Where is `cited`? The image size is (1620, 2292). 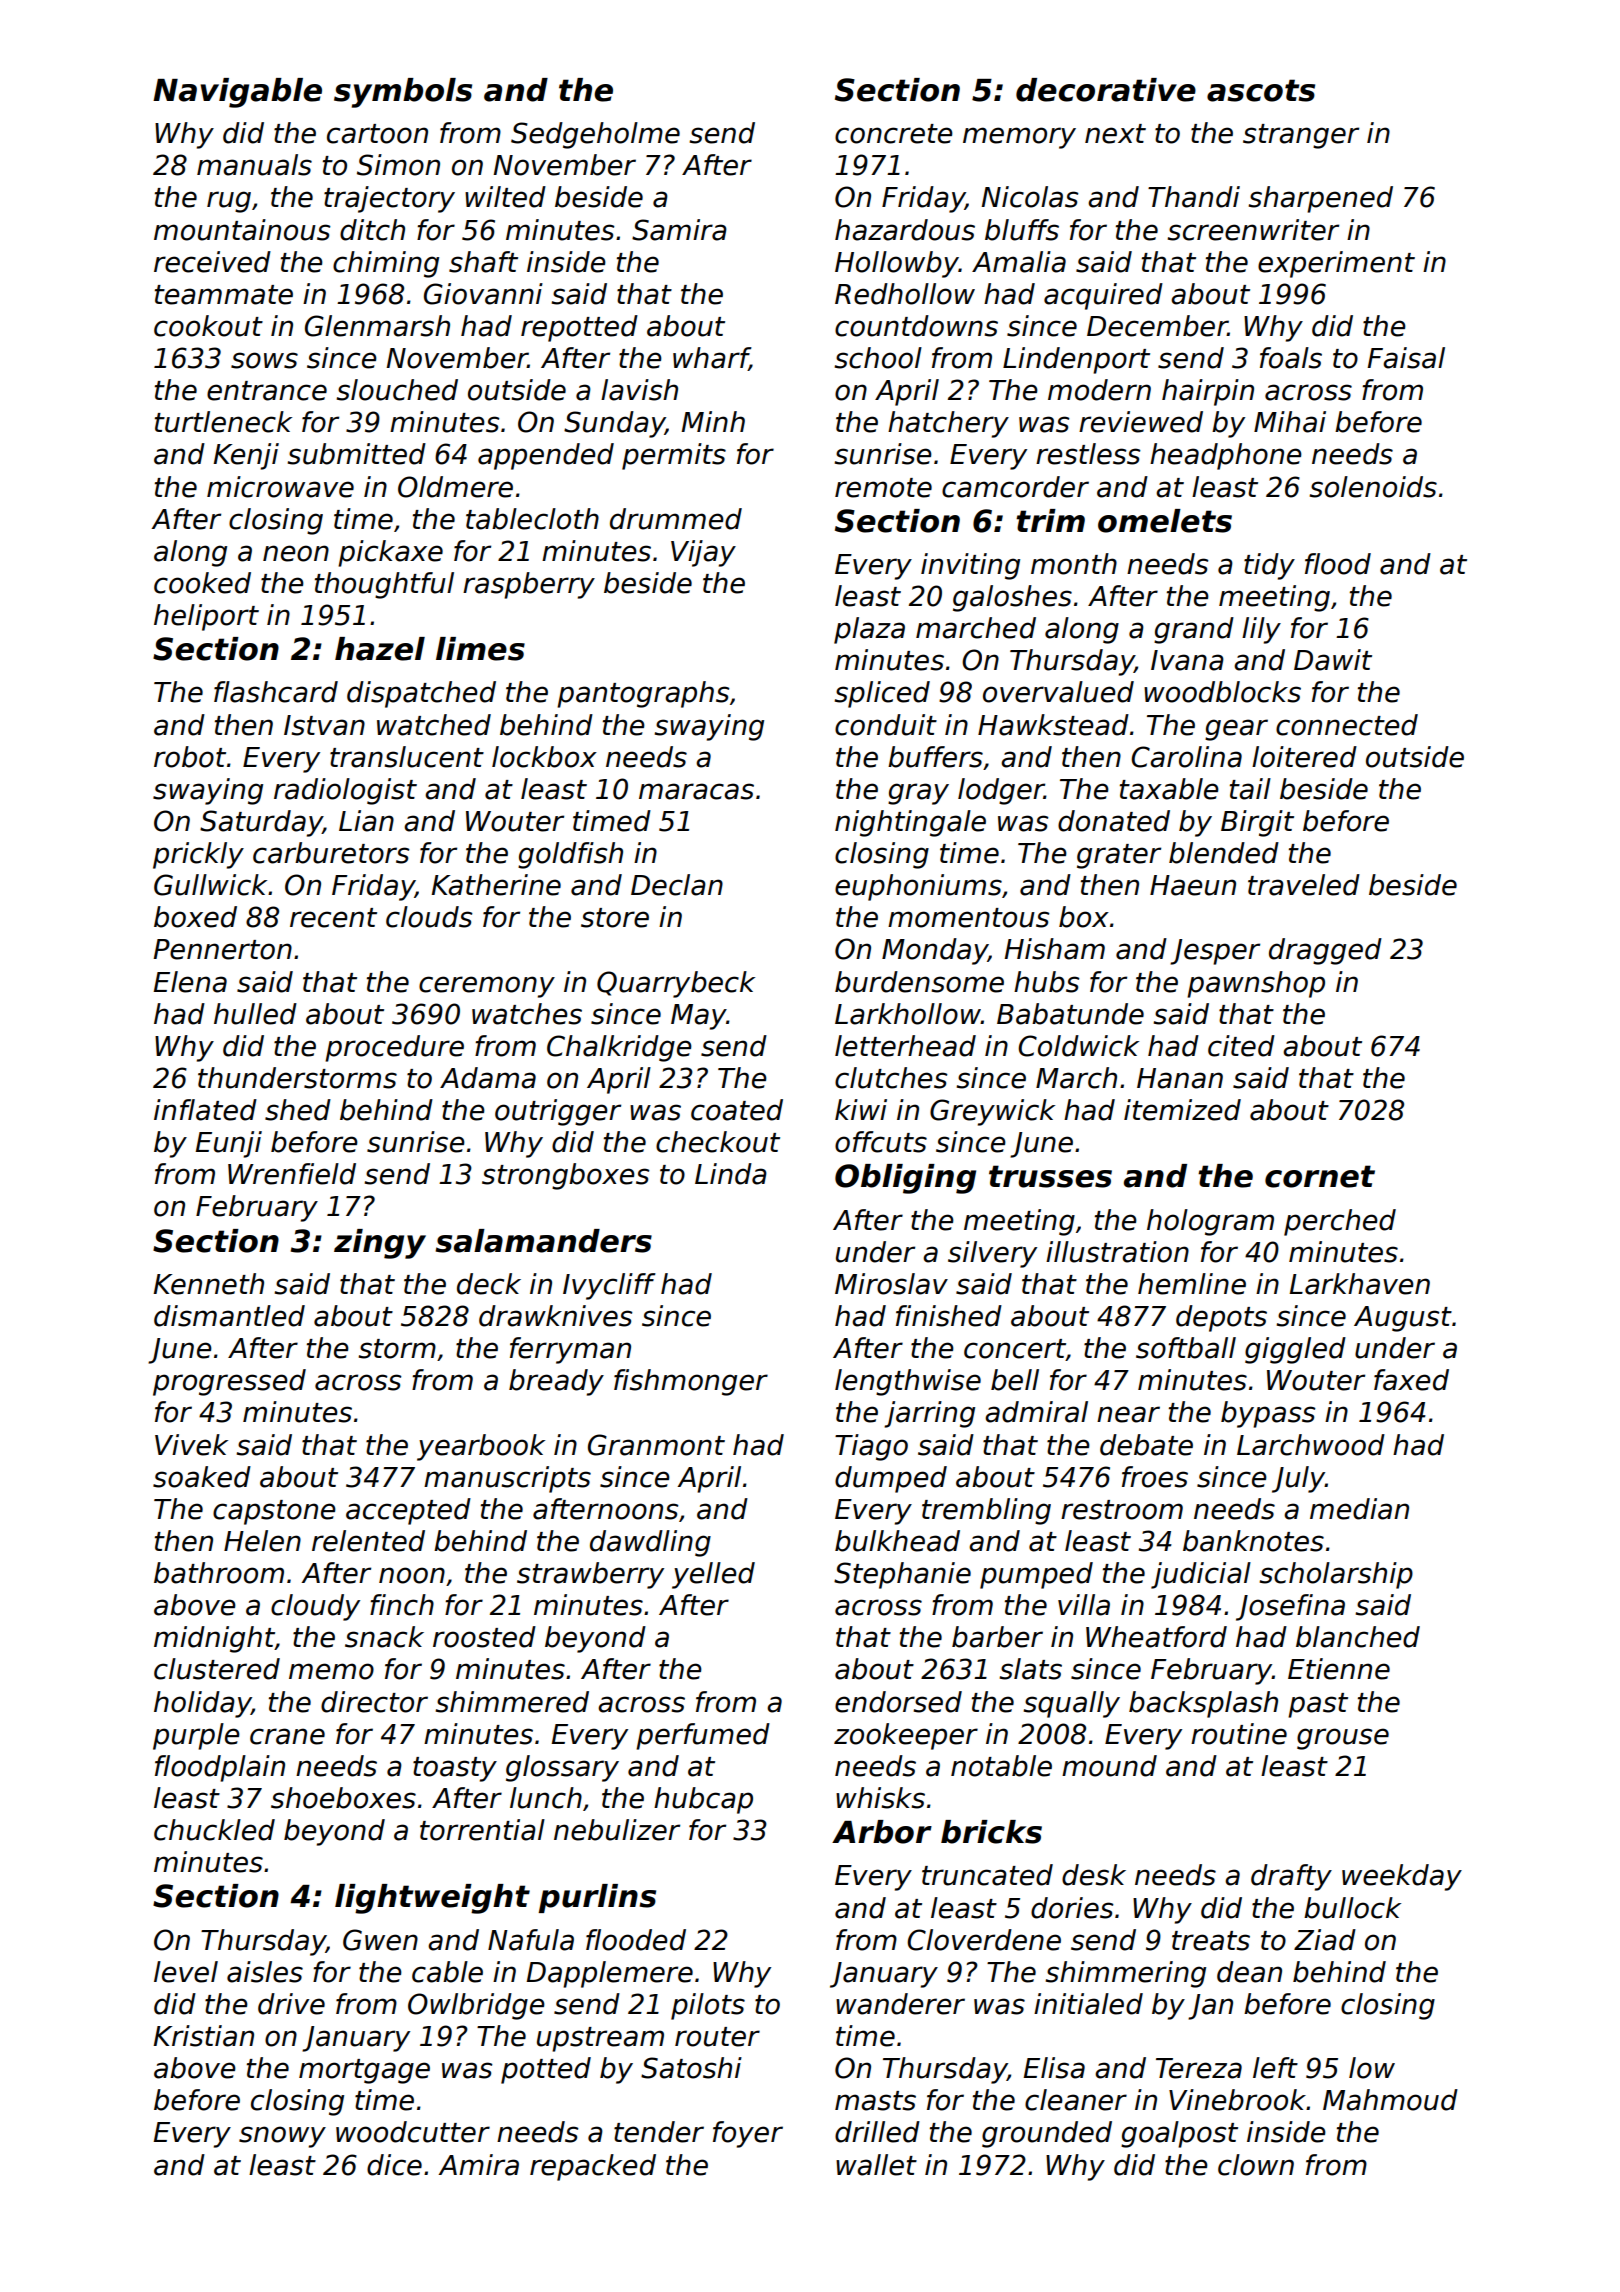
cited is located at coordinates (1241, 1046).
